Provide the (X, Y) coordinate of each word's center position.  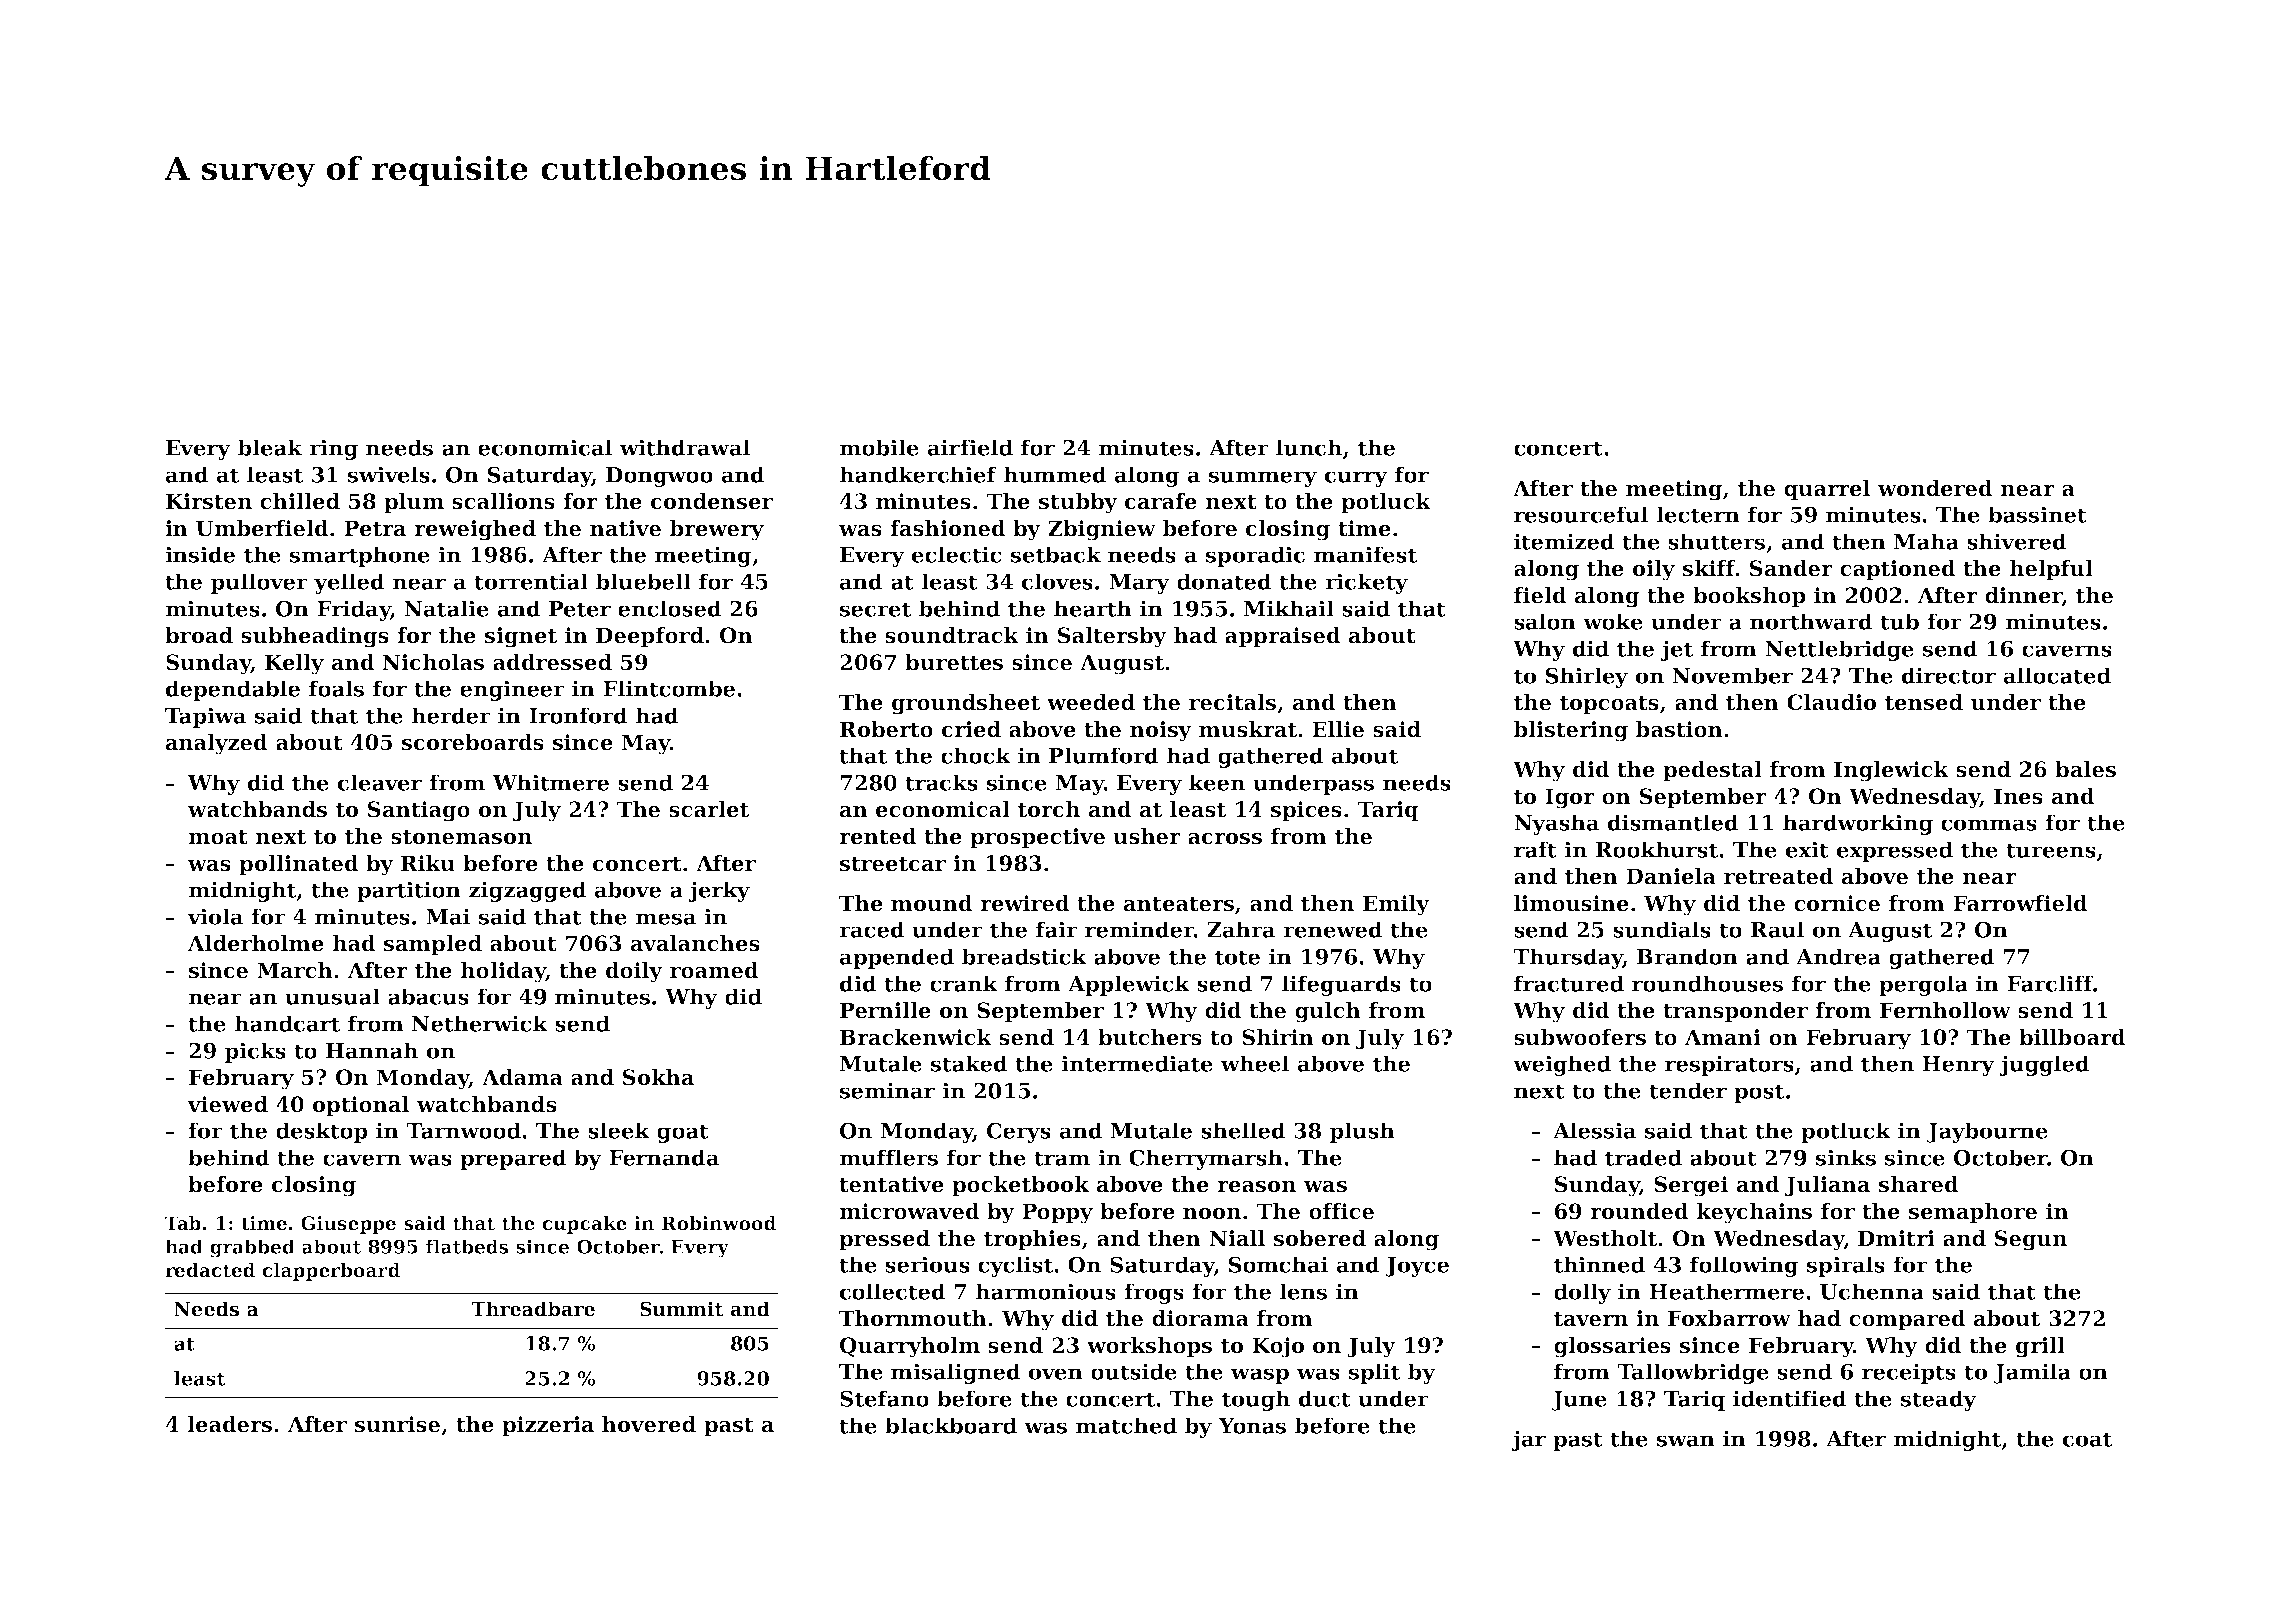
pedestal (1712, 771)
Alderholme (256, 943)
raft (1535, 849)
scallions (503, 501)
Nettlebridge (1839, 650)
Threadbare (533, 1309)
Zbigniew (1102, 530)
